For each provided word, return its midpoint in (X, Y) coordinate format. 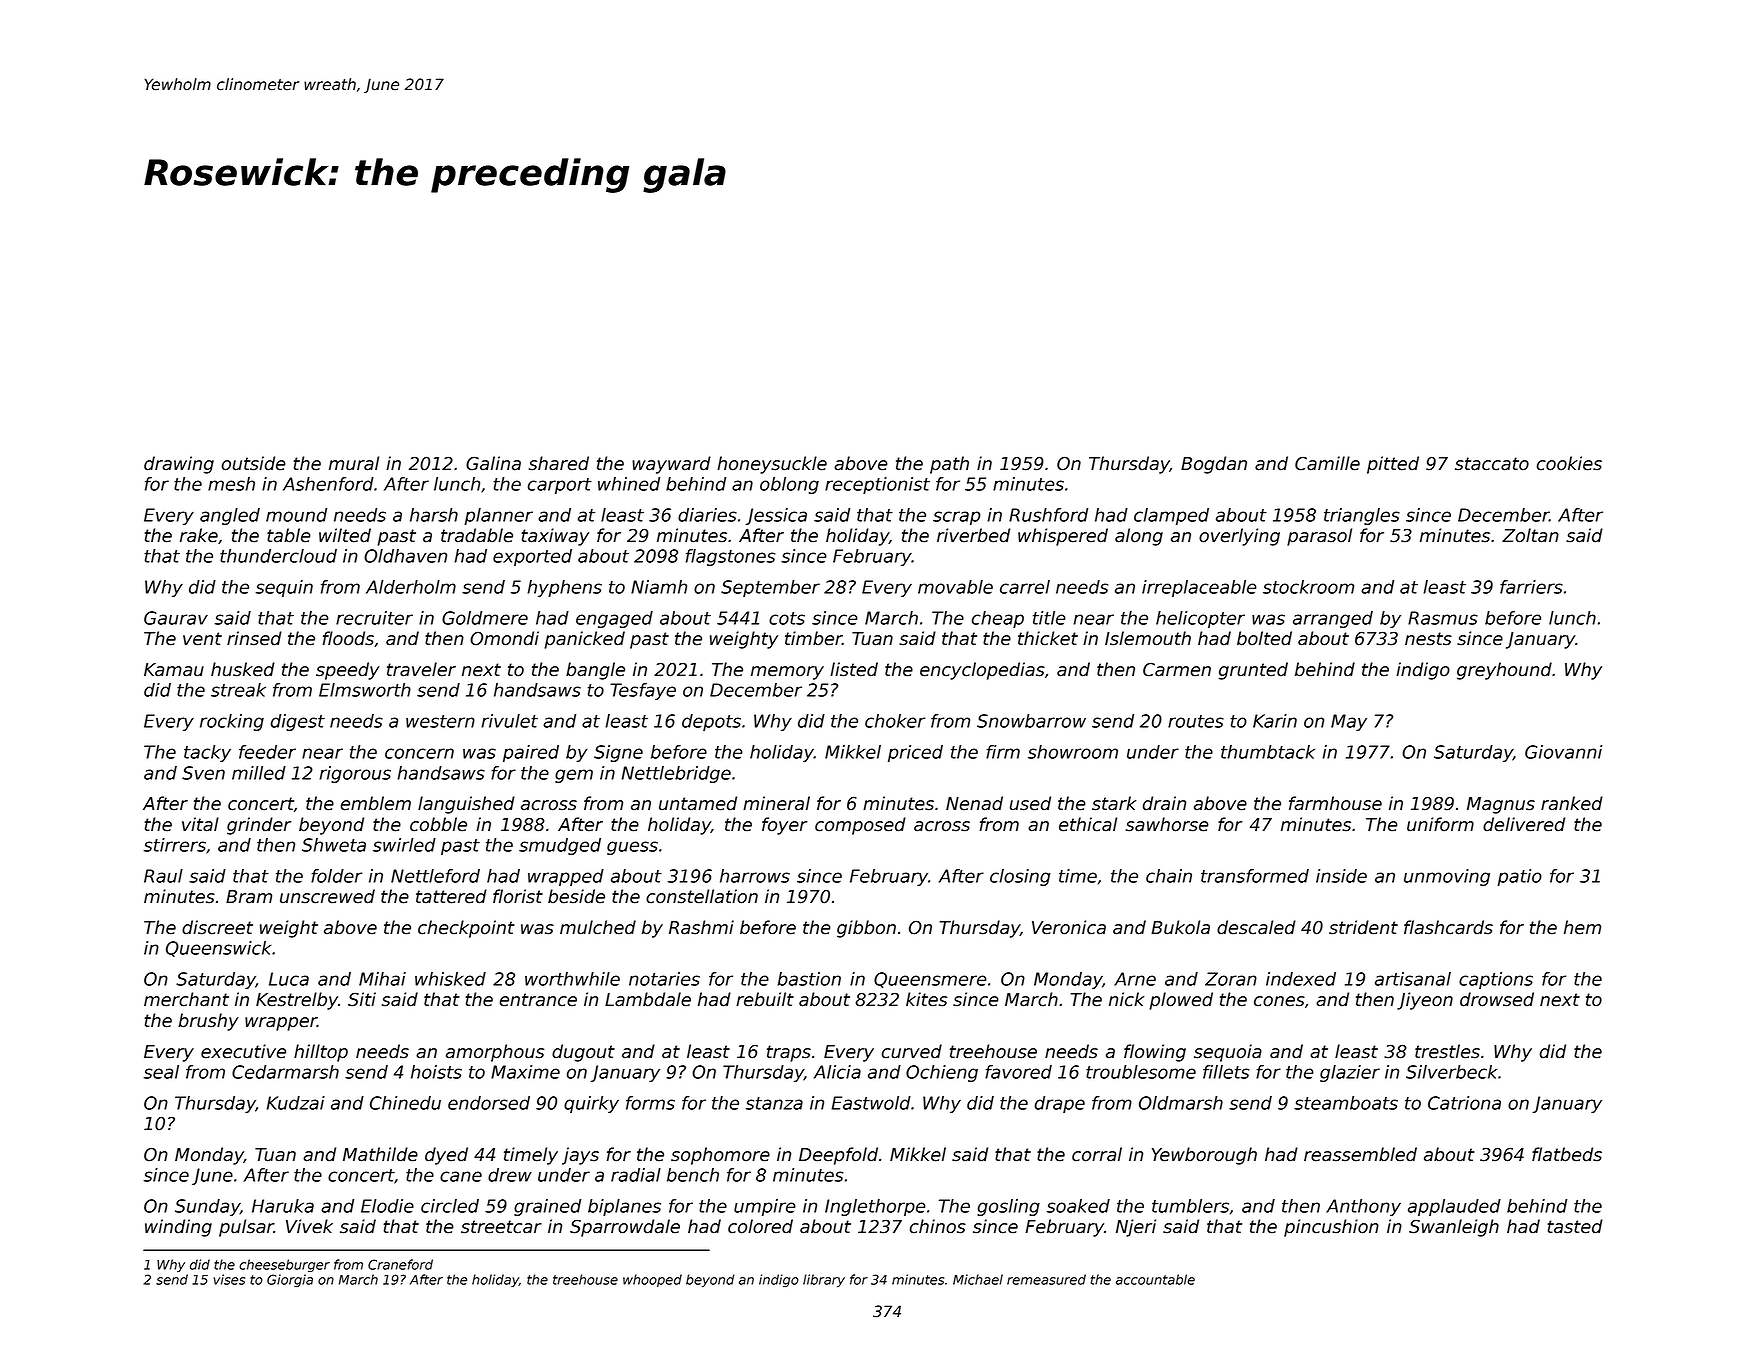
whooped (652, 1280)
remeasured (1046, 1279)
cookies (1569, 463)
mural (354, 463)
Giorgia (290, 1280)
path (949, 465)
